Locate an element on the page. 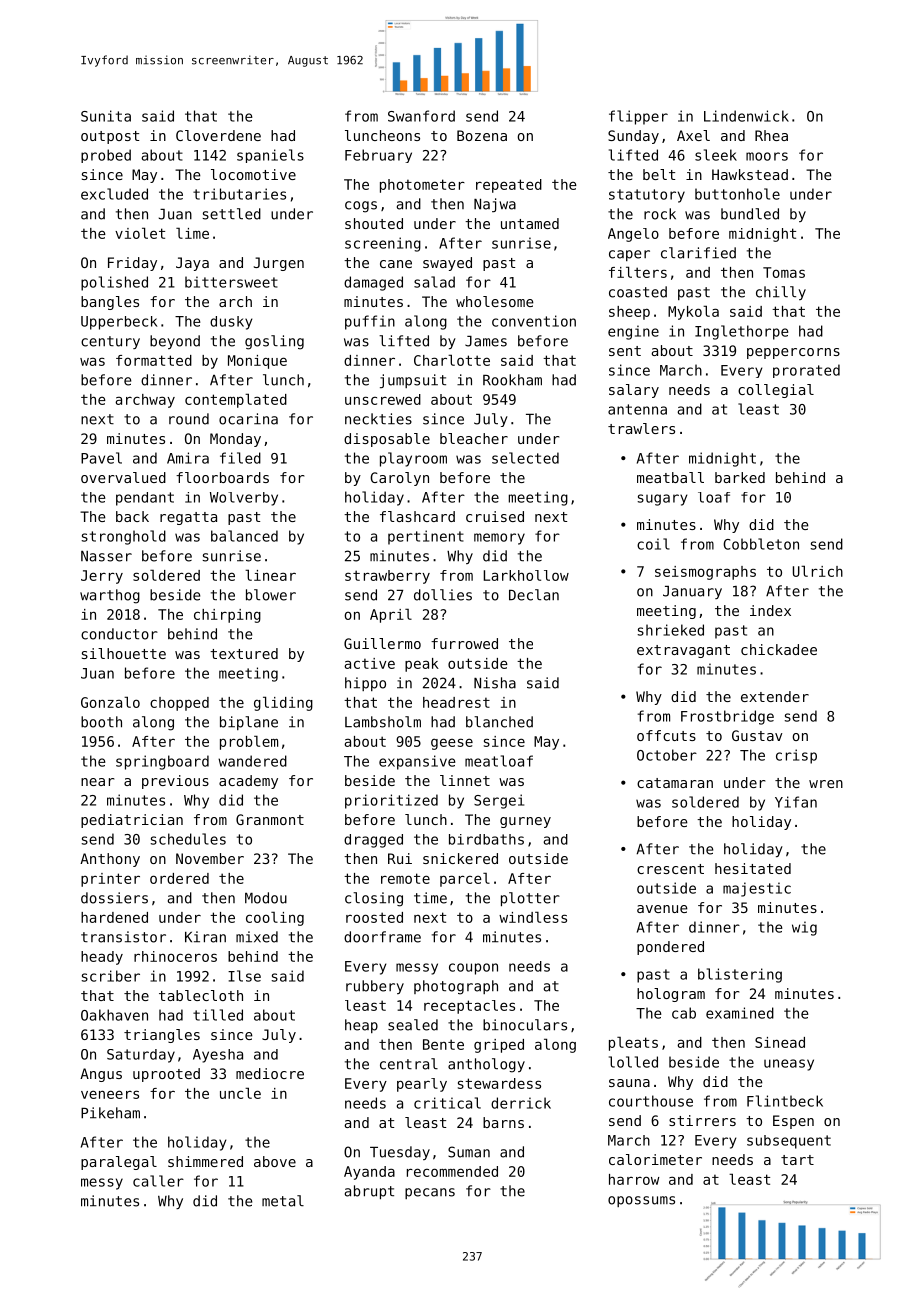 The width and height of the image is (924, 1308). Oakhaven is located at coordinates (114, 1015).
